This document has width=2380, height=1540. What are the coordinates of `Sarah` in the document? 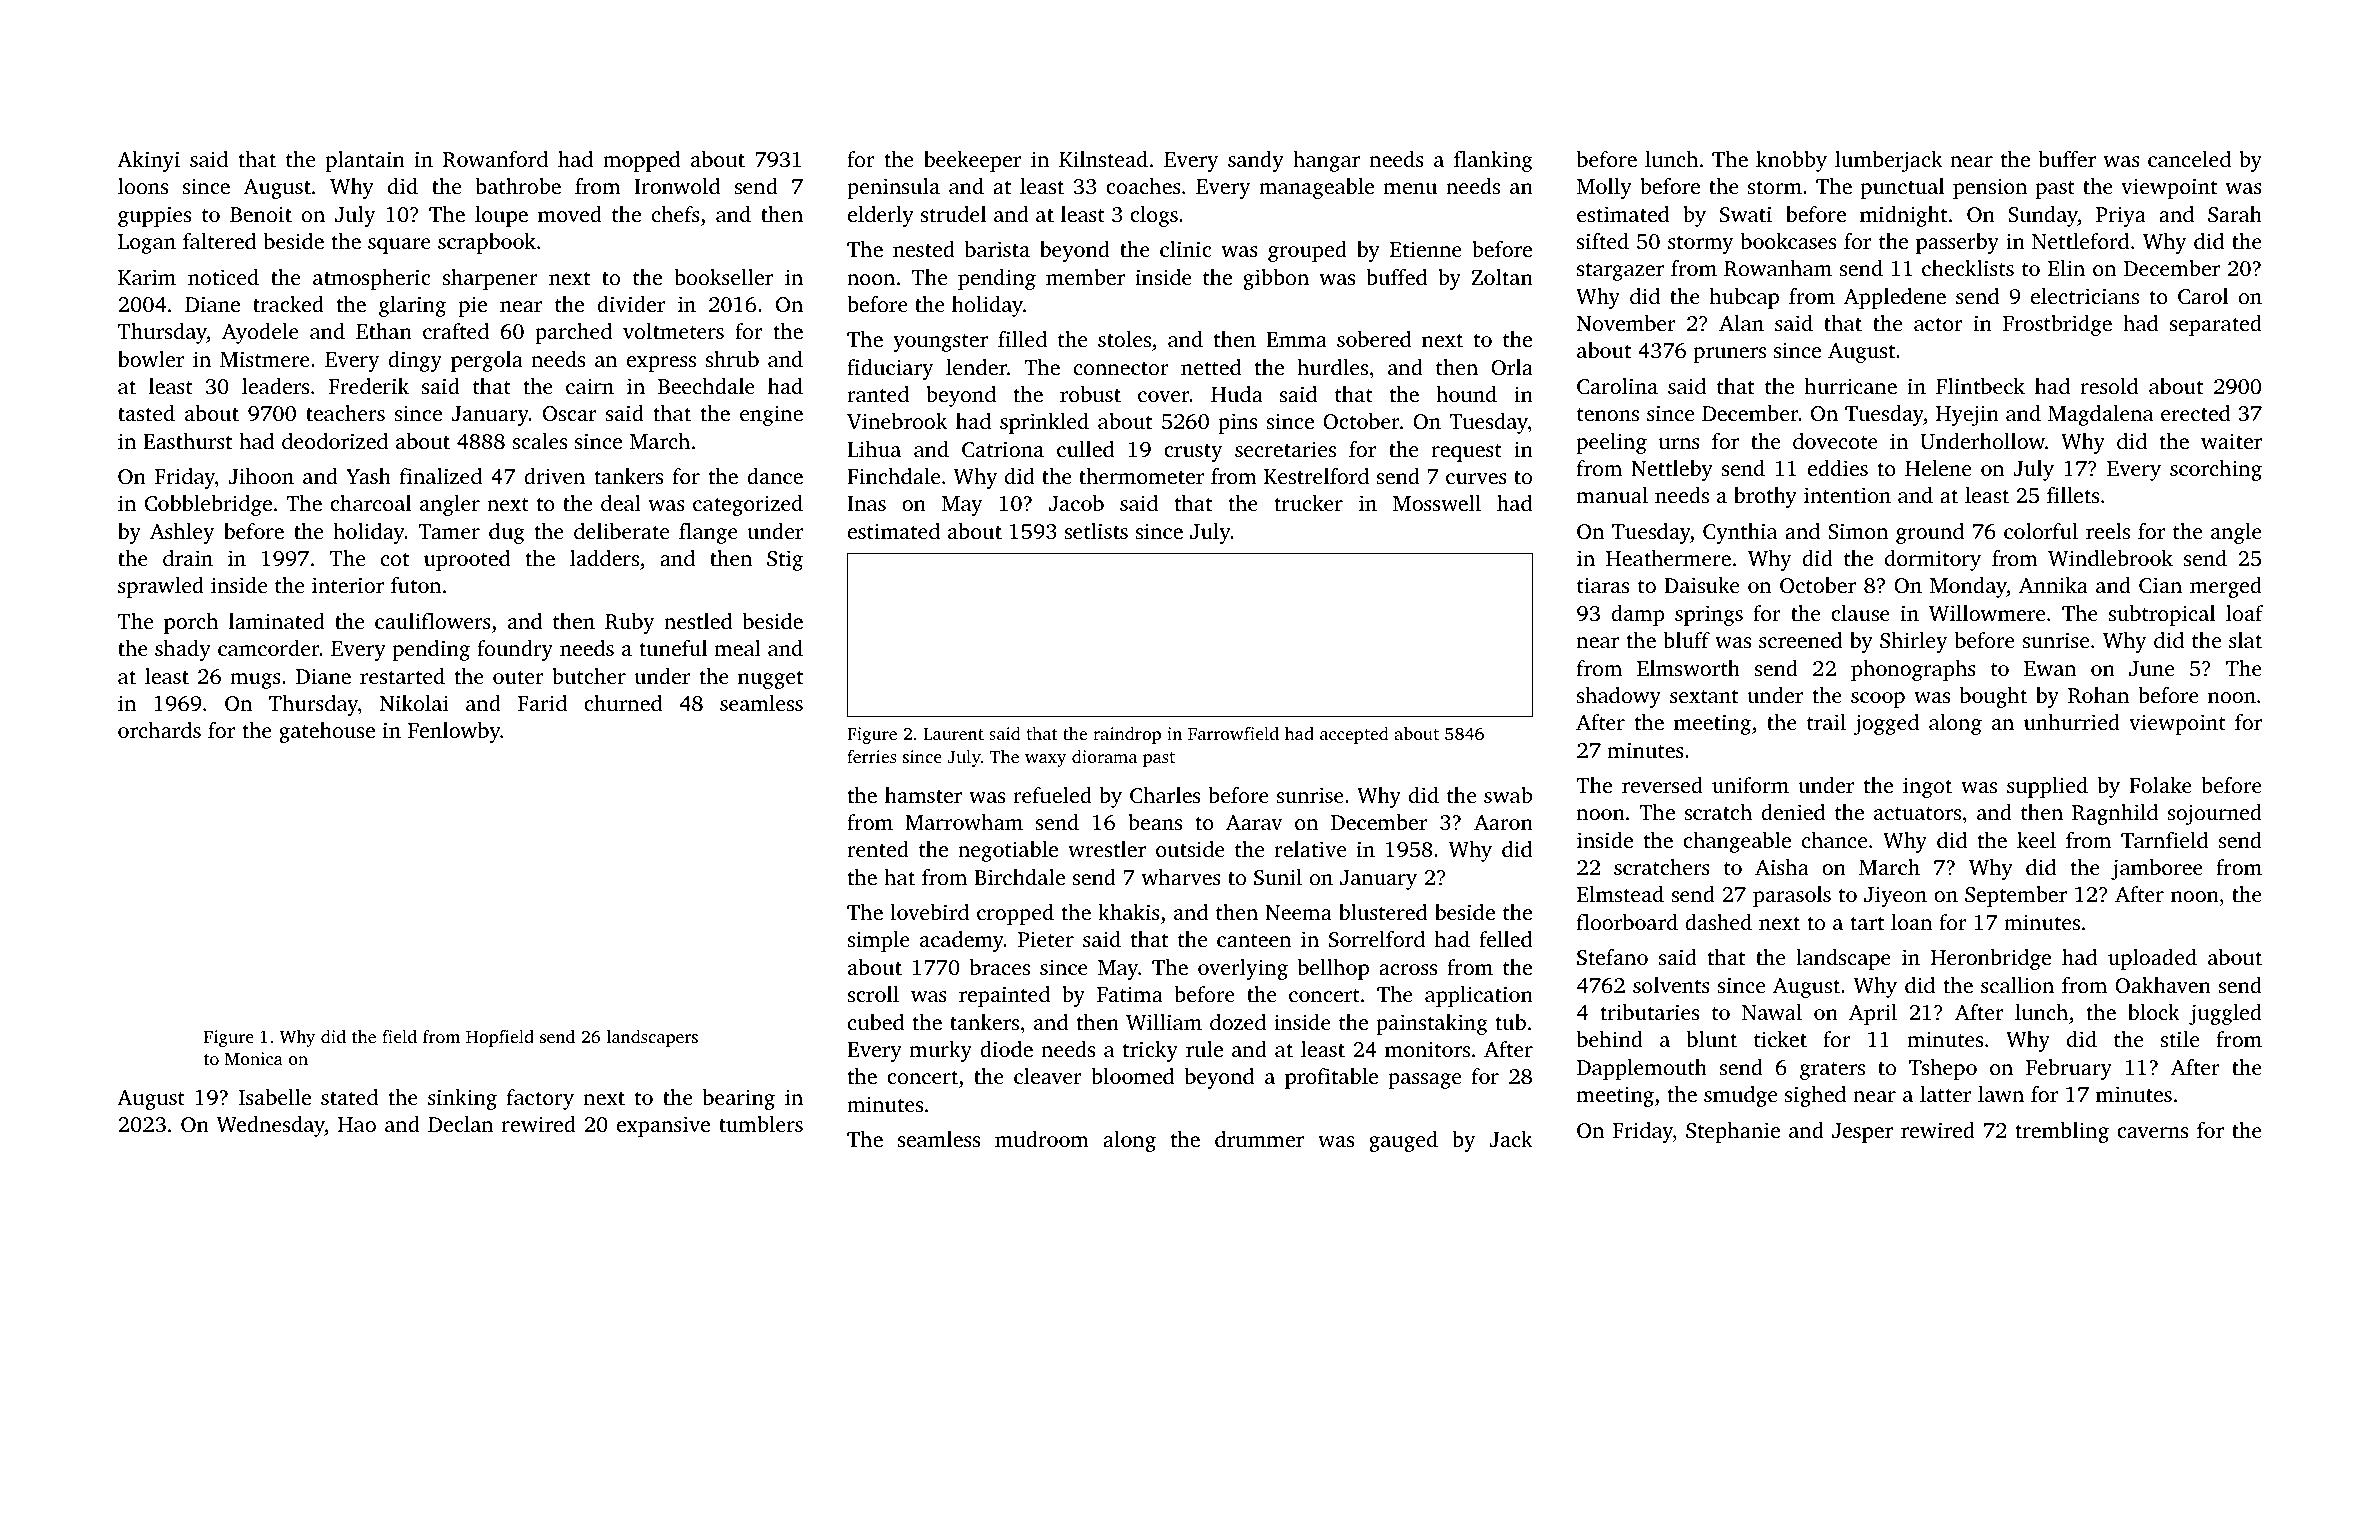 It's located at (2235, 214).
